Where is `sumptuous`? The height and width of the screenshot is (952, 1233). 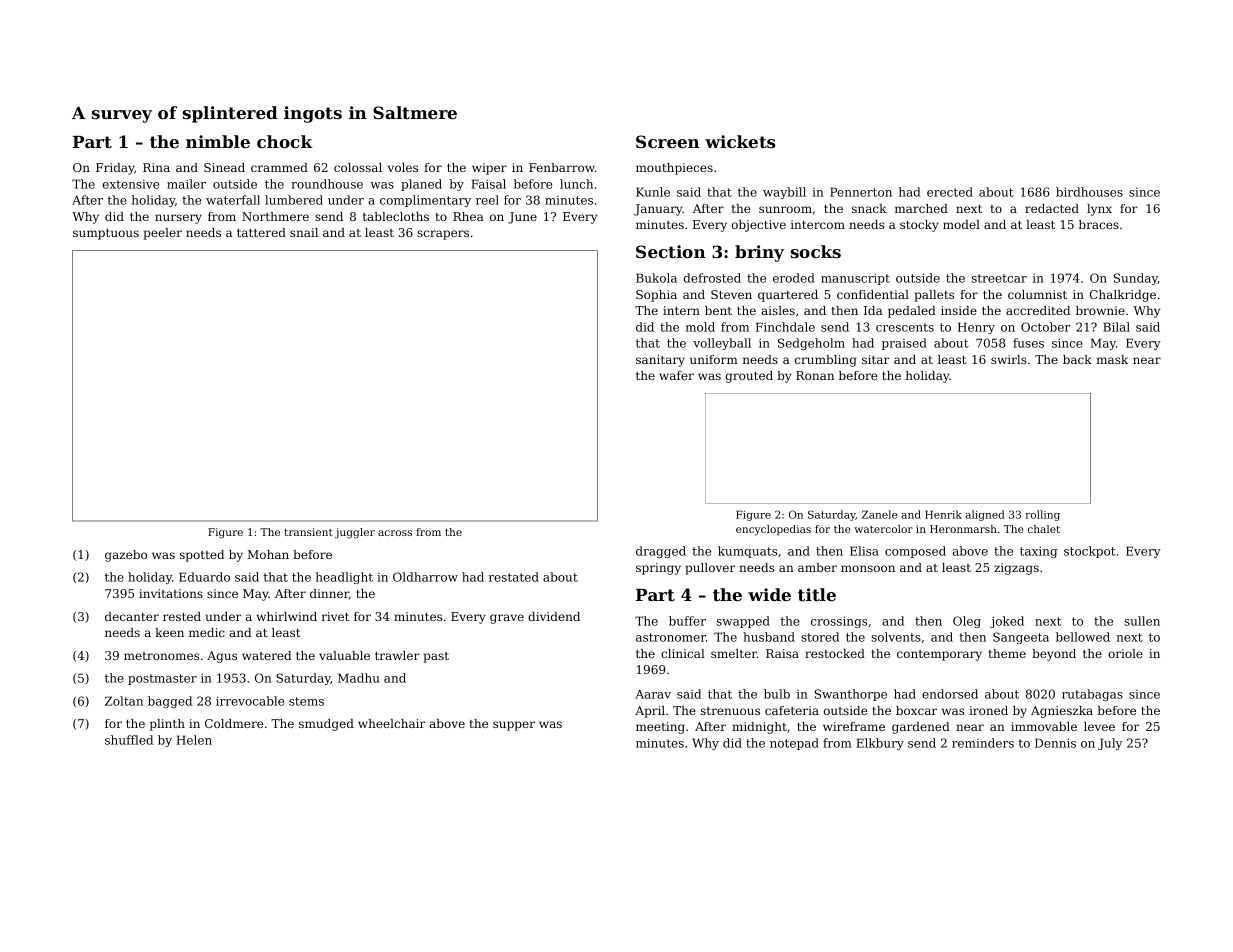
sumptuous is located at coordinates (106, 234).
